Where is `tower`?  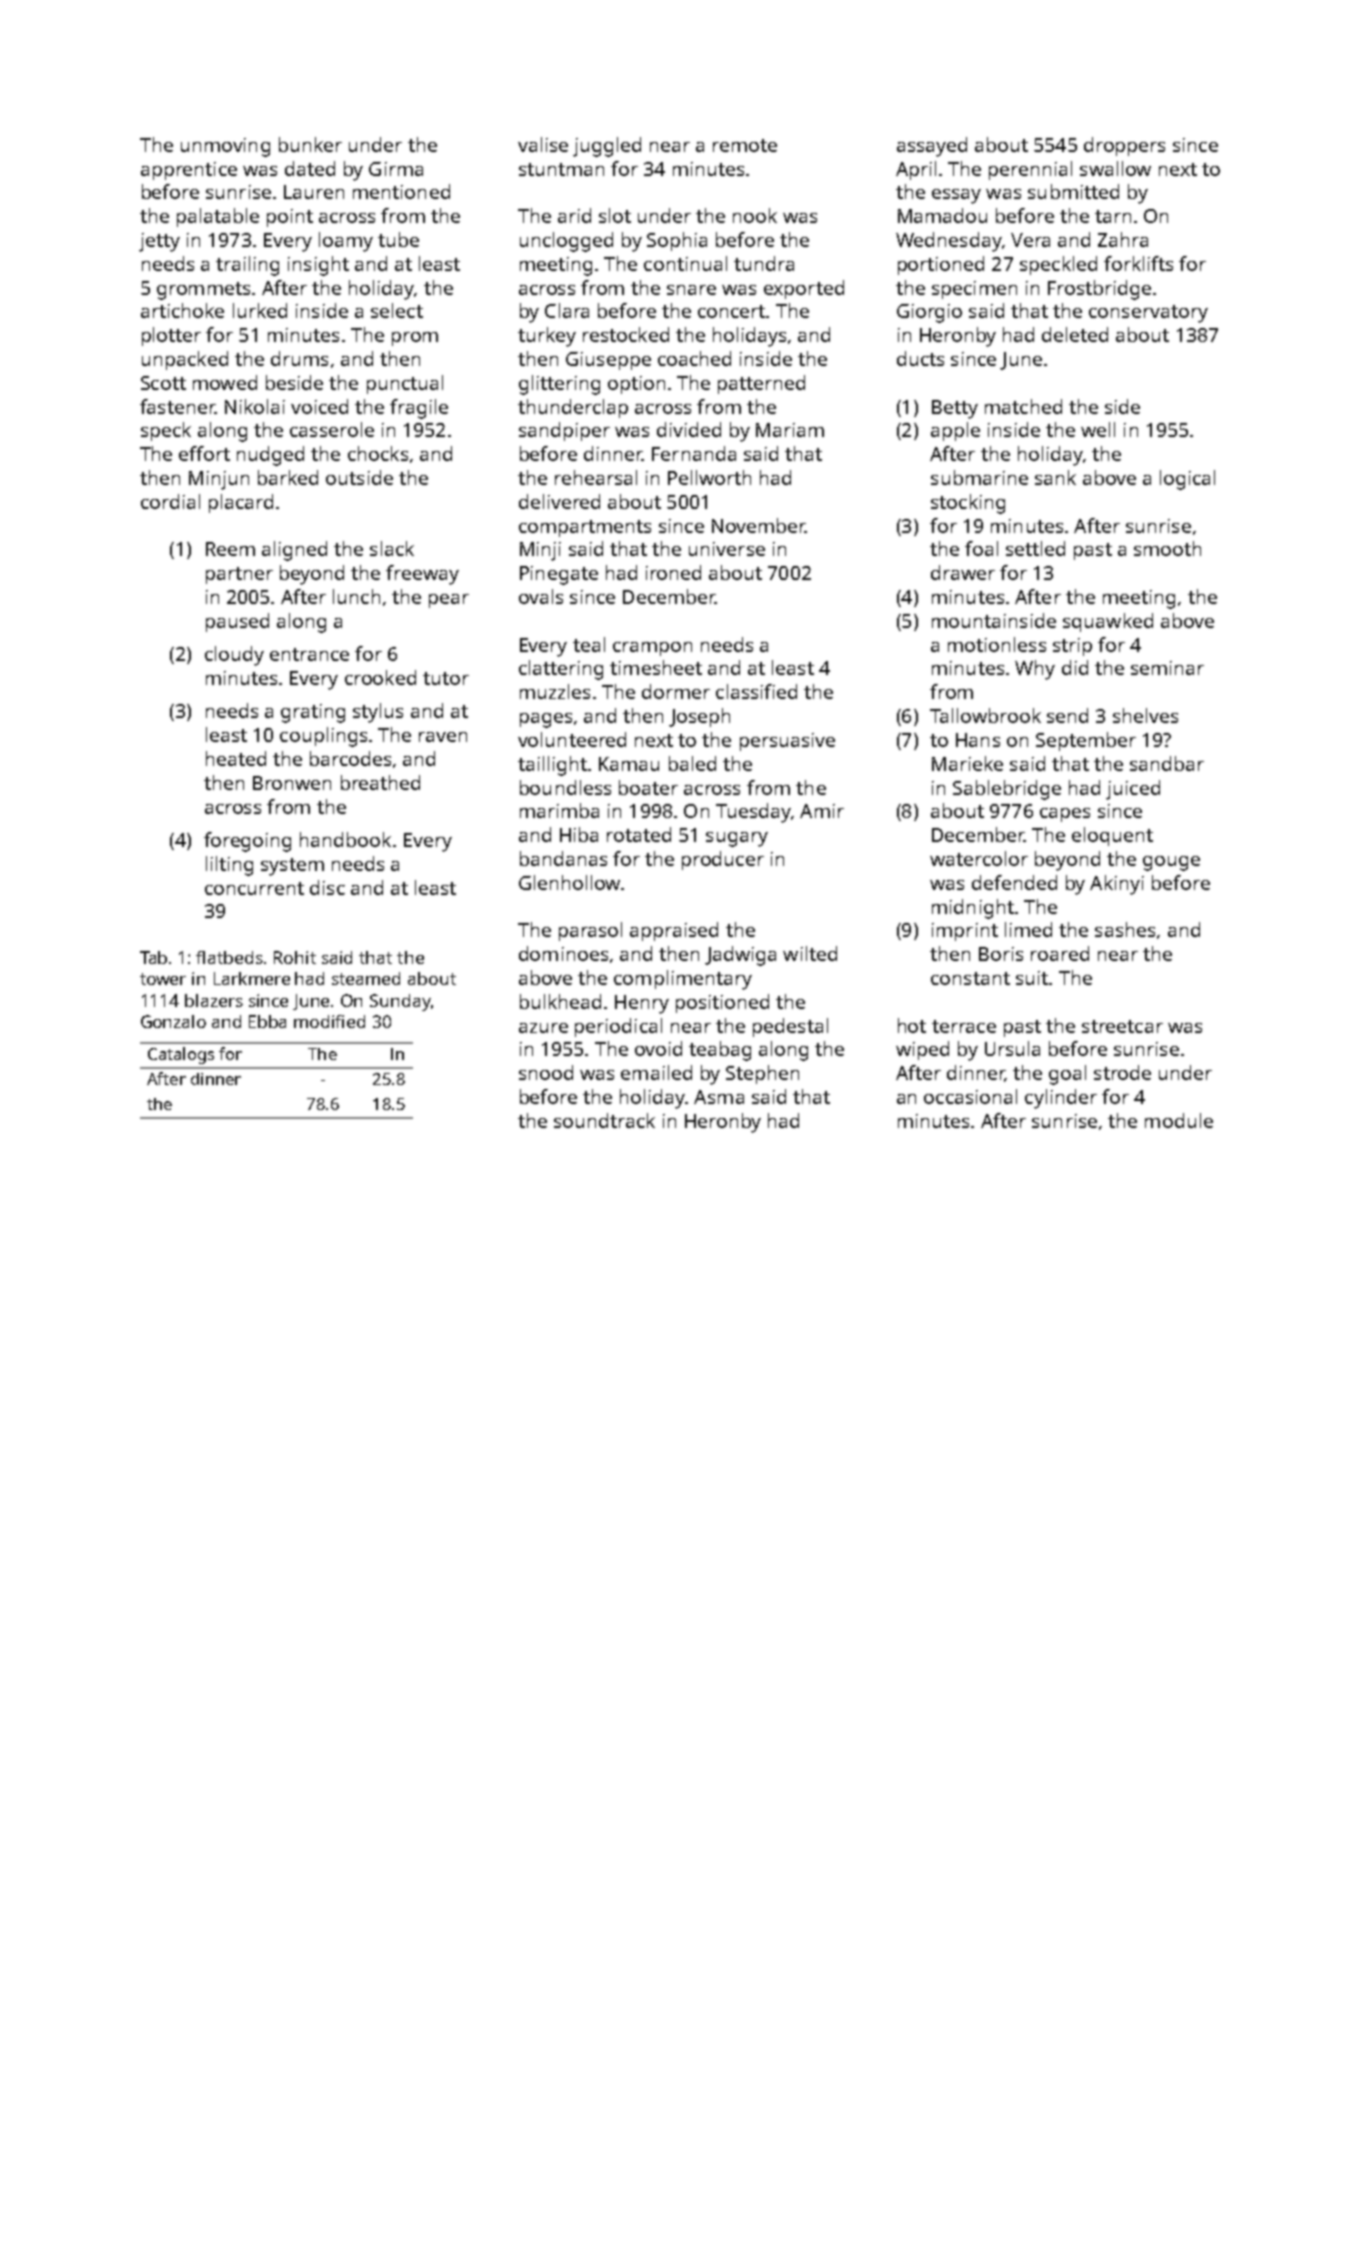
tower is located at coordinates (163, 979).
